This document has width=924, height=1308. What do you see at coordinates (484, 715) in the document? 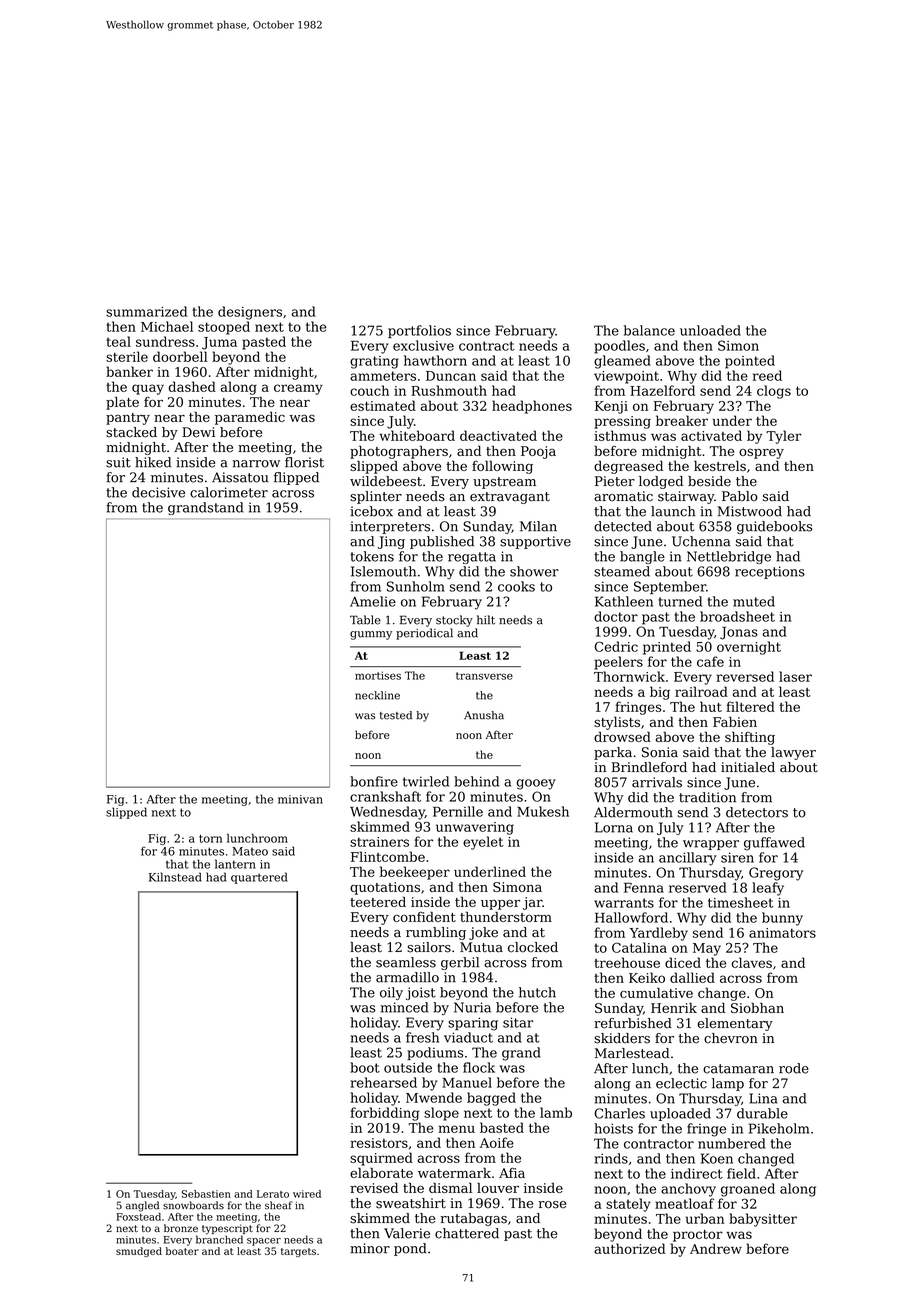
I see `Anusha` at bounding box center [484, 715].
